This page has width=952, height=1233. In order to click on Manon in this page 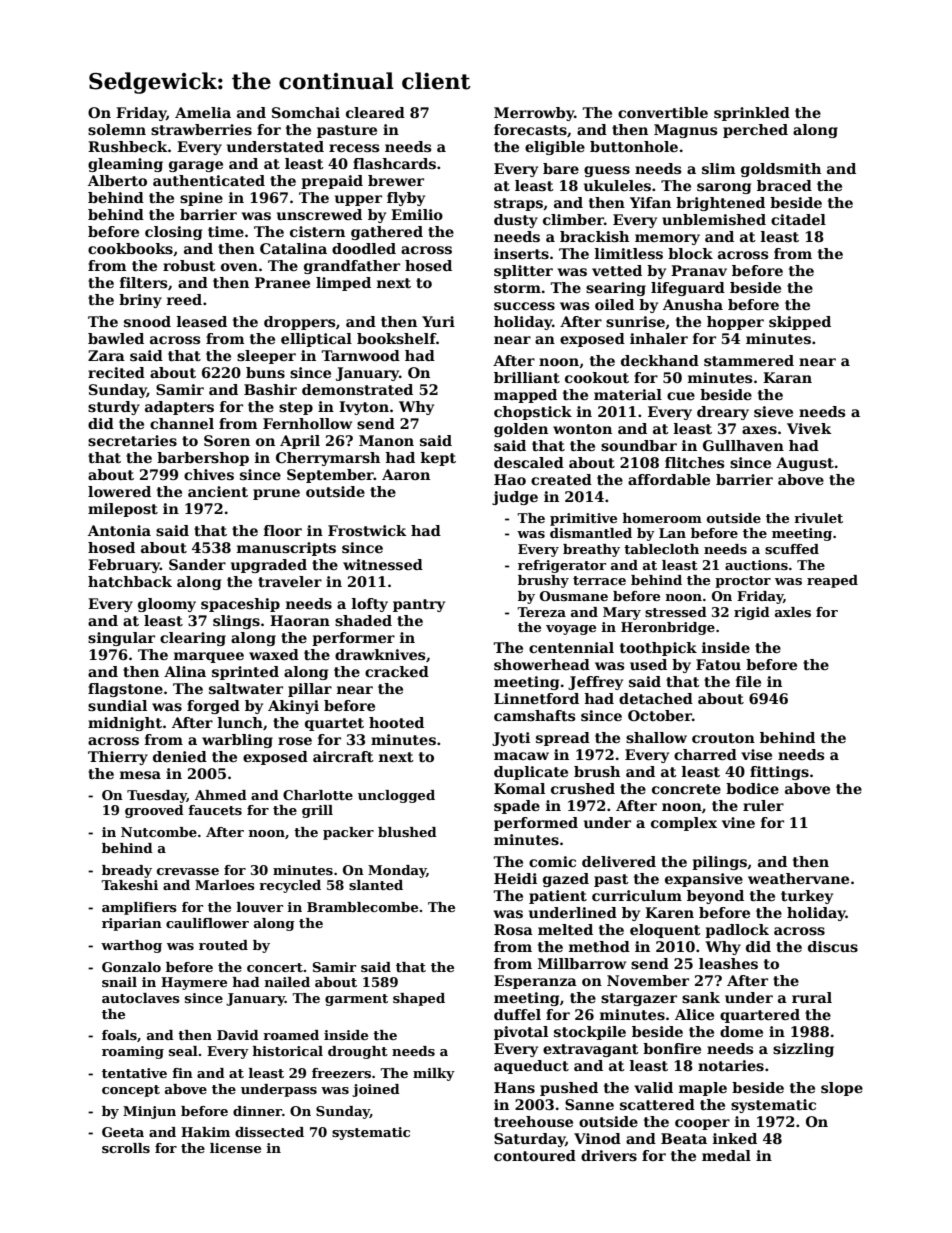, I will do `click(386, 440)`.
